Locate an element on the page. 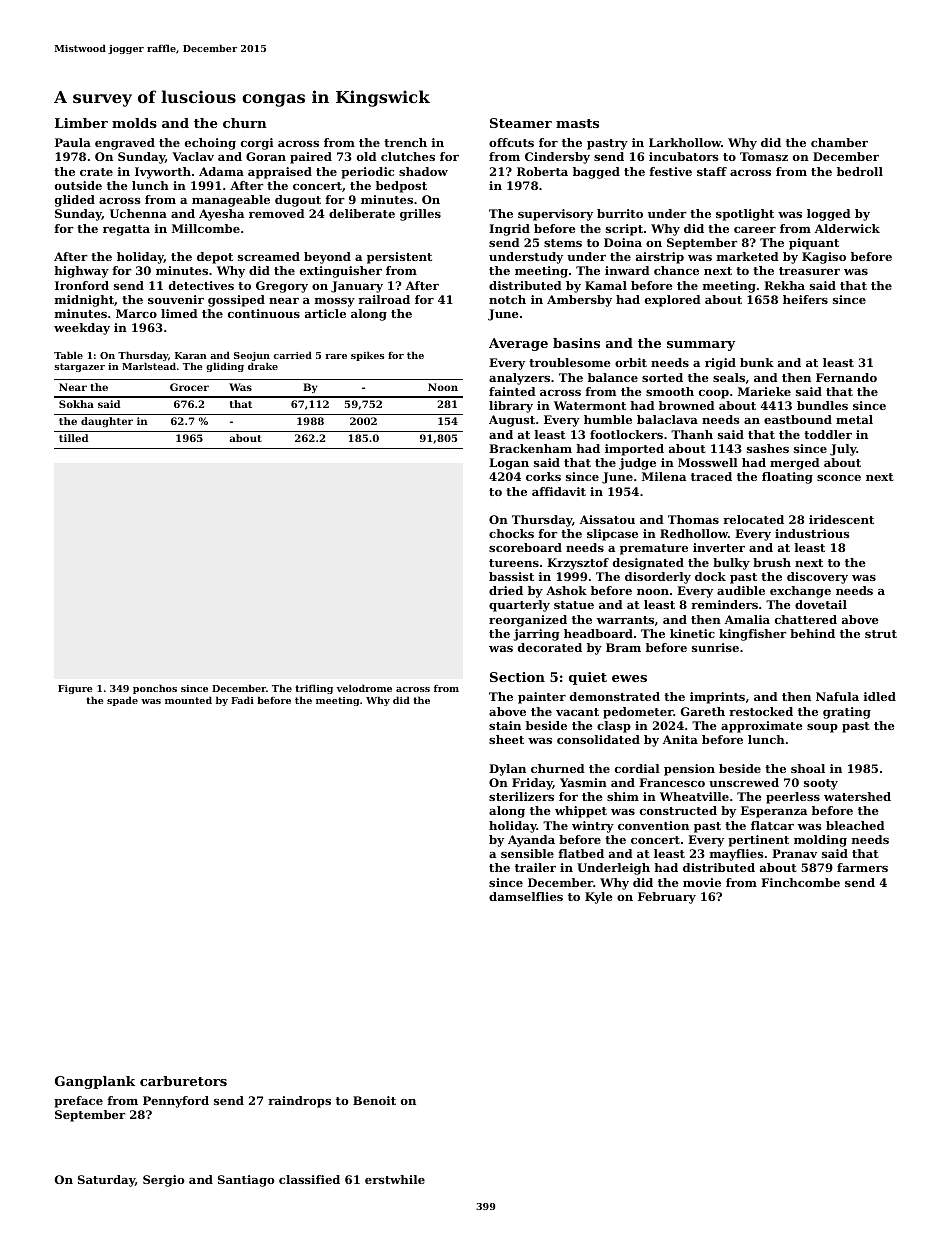  offcuts is located at coordinates (511, 142).
